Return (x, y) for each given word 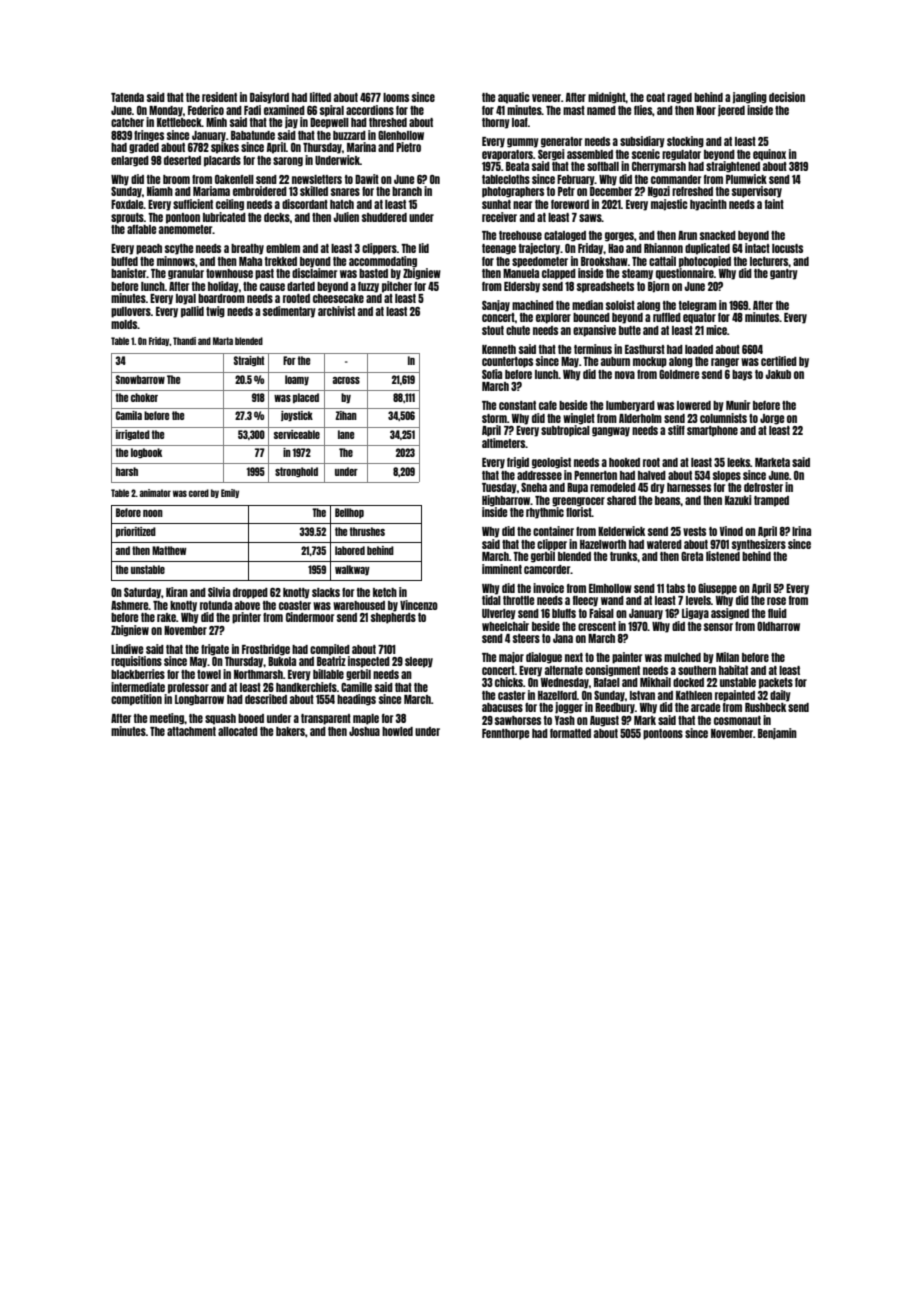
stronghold (296, 472)
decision (787, 97)
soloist (620, 305)
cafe (548, 405)
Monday (166, 111)
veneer (546, 98)
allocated (238, 731)
